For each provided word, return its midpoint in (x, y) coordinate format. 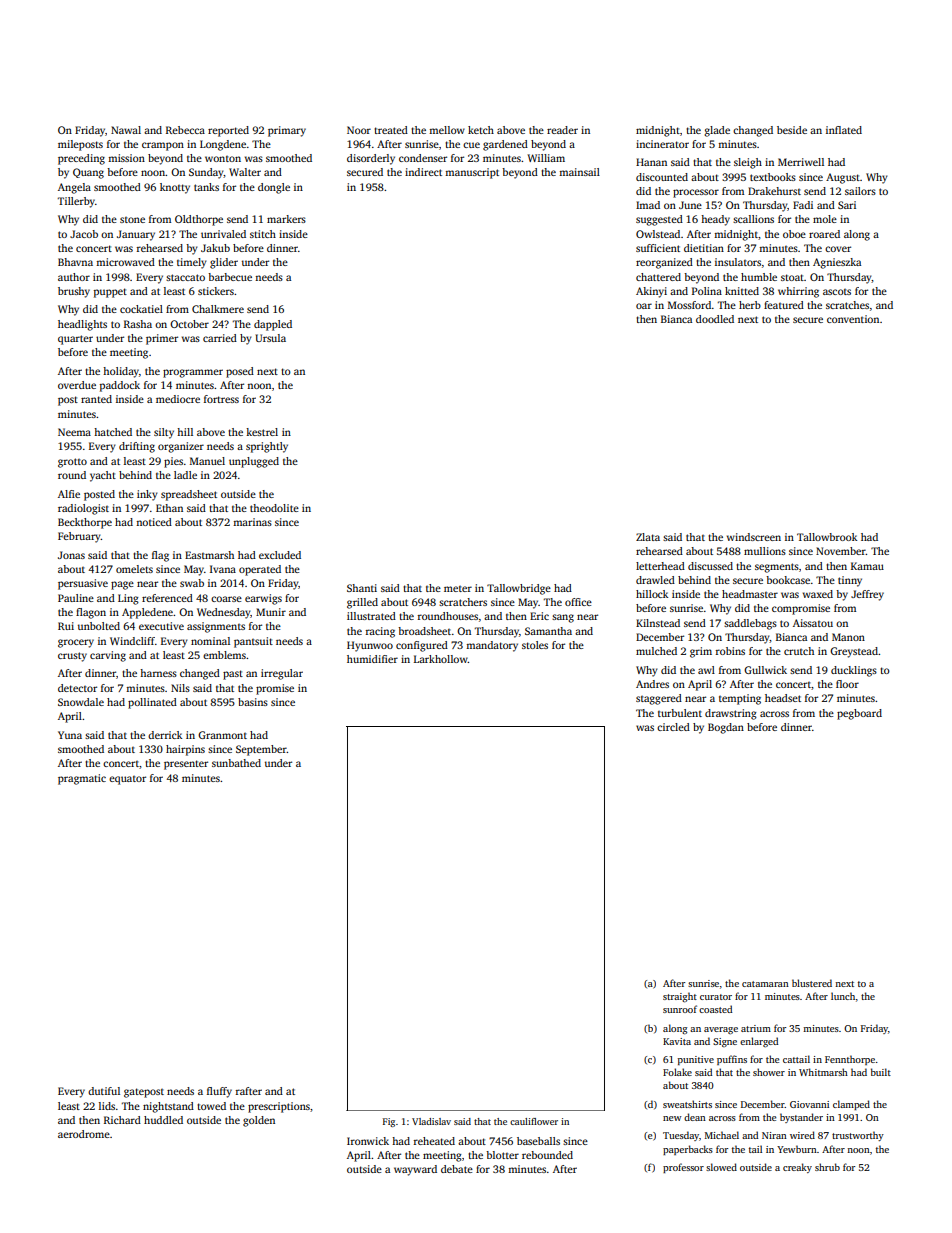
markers (286, 219)
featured (784, 305)
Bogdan (726, 728)
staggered (659, 699)
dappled (273, 325)
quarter (75, 340)
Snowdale (81, 702)
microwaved (125, 262)
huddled (163, 1120)
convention (853, 319)
